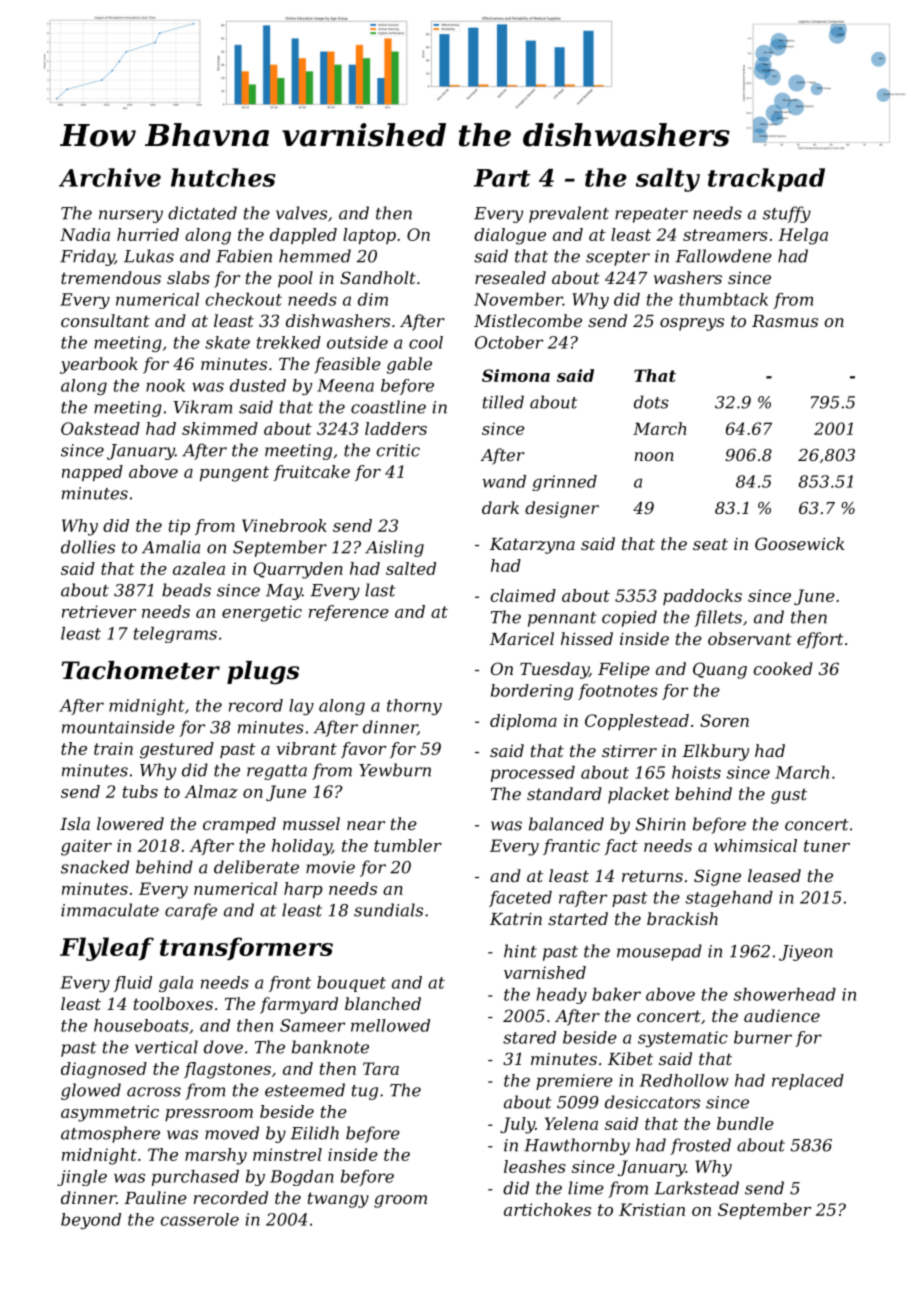  Describe the element at coordinates (502, 178) in the screenshot. I see `Part` at that location.
